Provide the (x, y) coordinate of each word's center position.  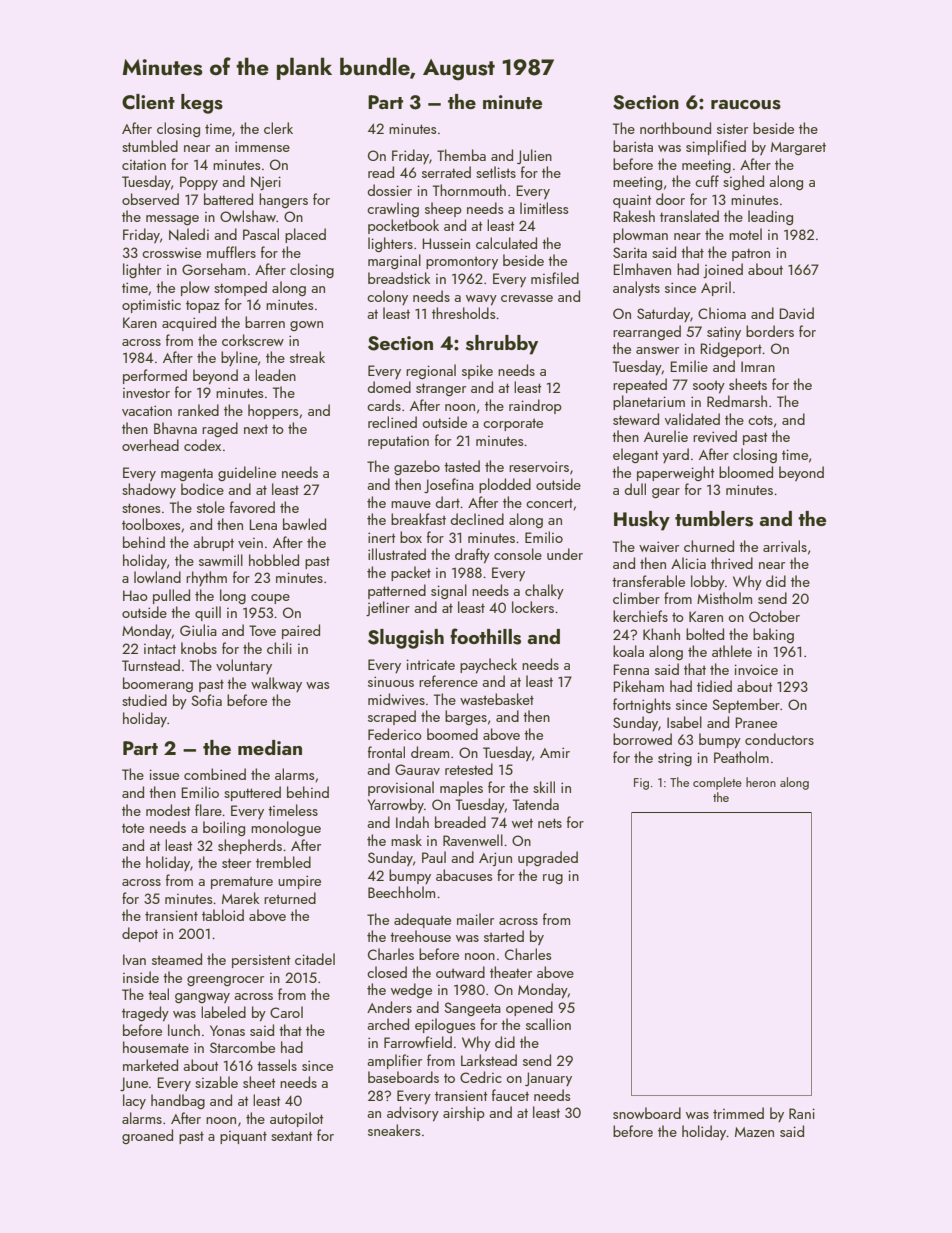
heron (761, 782)
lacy (134, 1101)
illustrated (397, 554)
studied (144, 700)
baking (773, 635)
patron (751, 254)
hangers (283, 200)
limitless (544, 208)
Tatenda (536, 804)
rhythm (206, 578)
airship (464, 1113)
